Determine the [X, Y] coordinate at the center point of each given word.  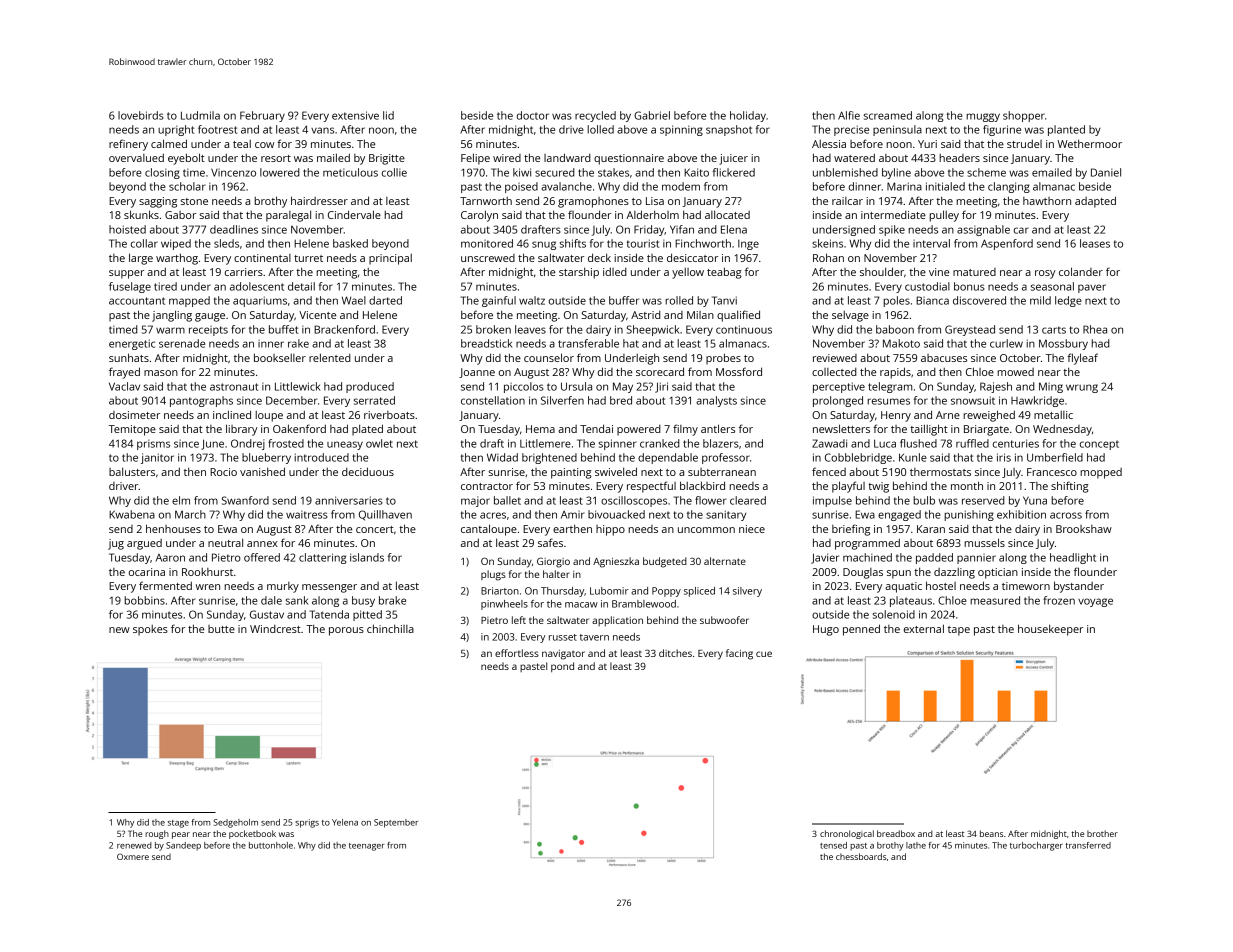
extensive [355, 115]
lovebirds [141, 115]
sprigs [307, 823]
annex [262, 544]
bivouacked [616, 514]
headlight [1073, 558]
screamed [888, 115]
